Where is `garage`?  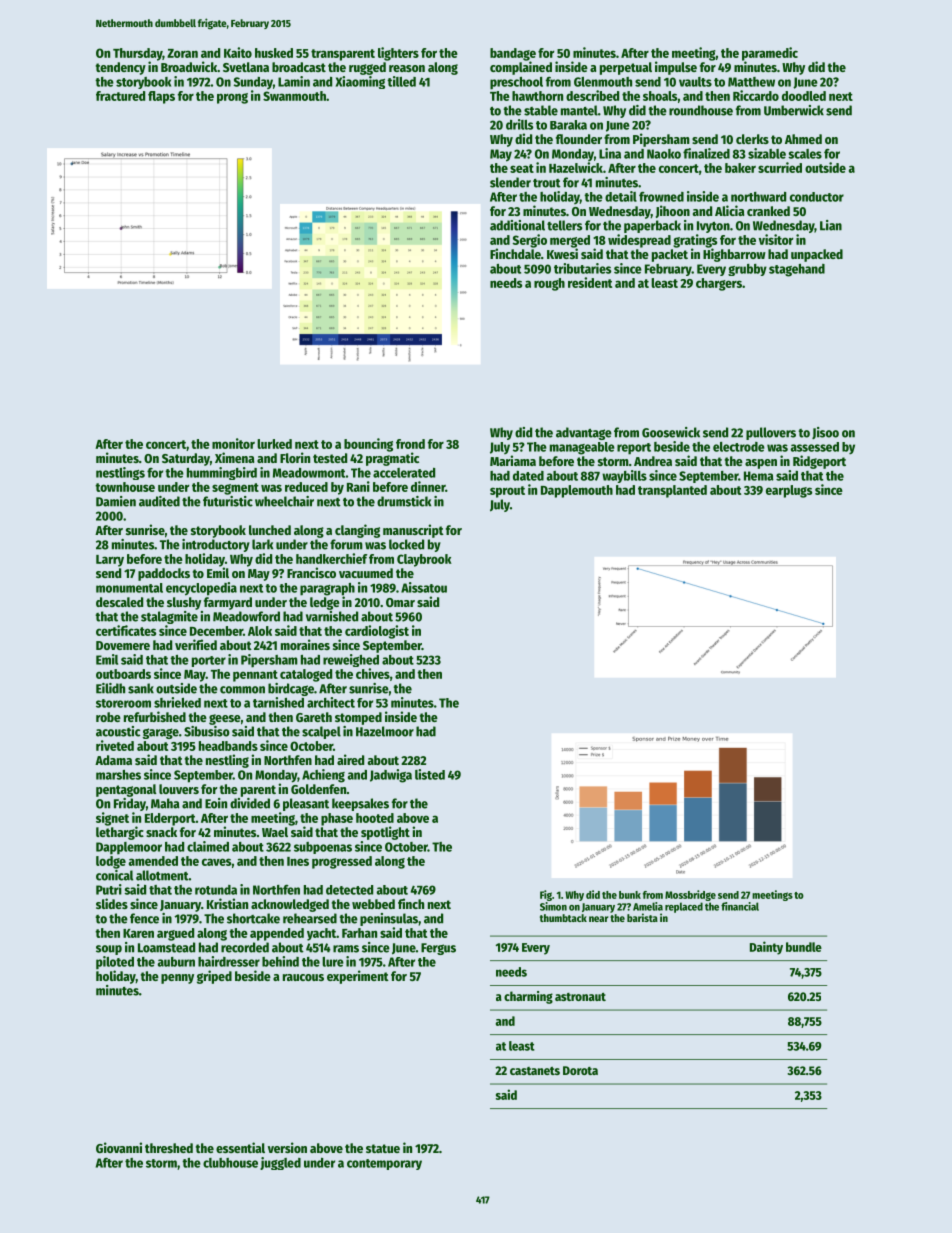
garage is located at coordinates (161, 733).
